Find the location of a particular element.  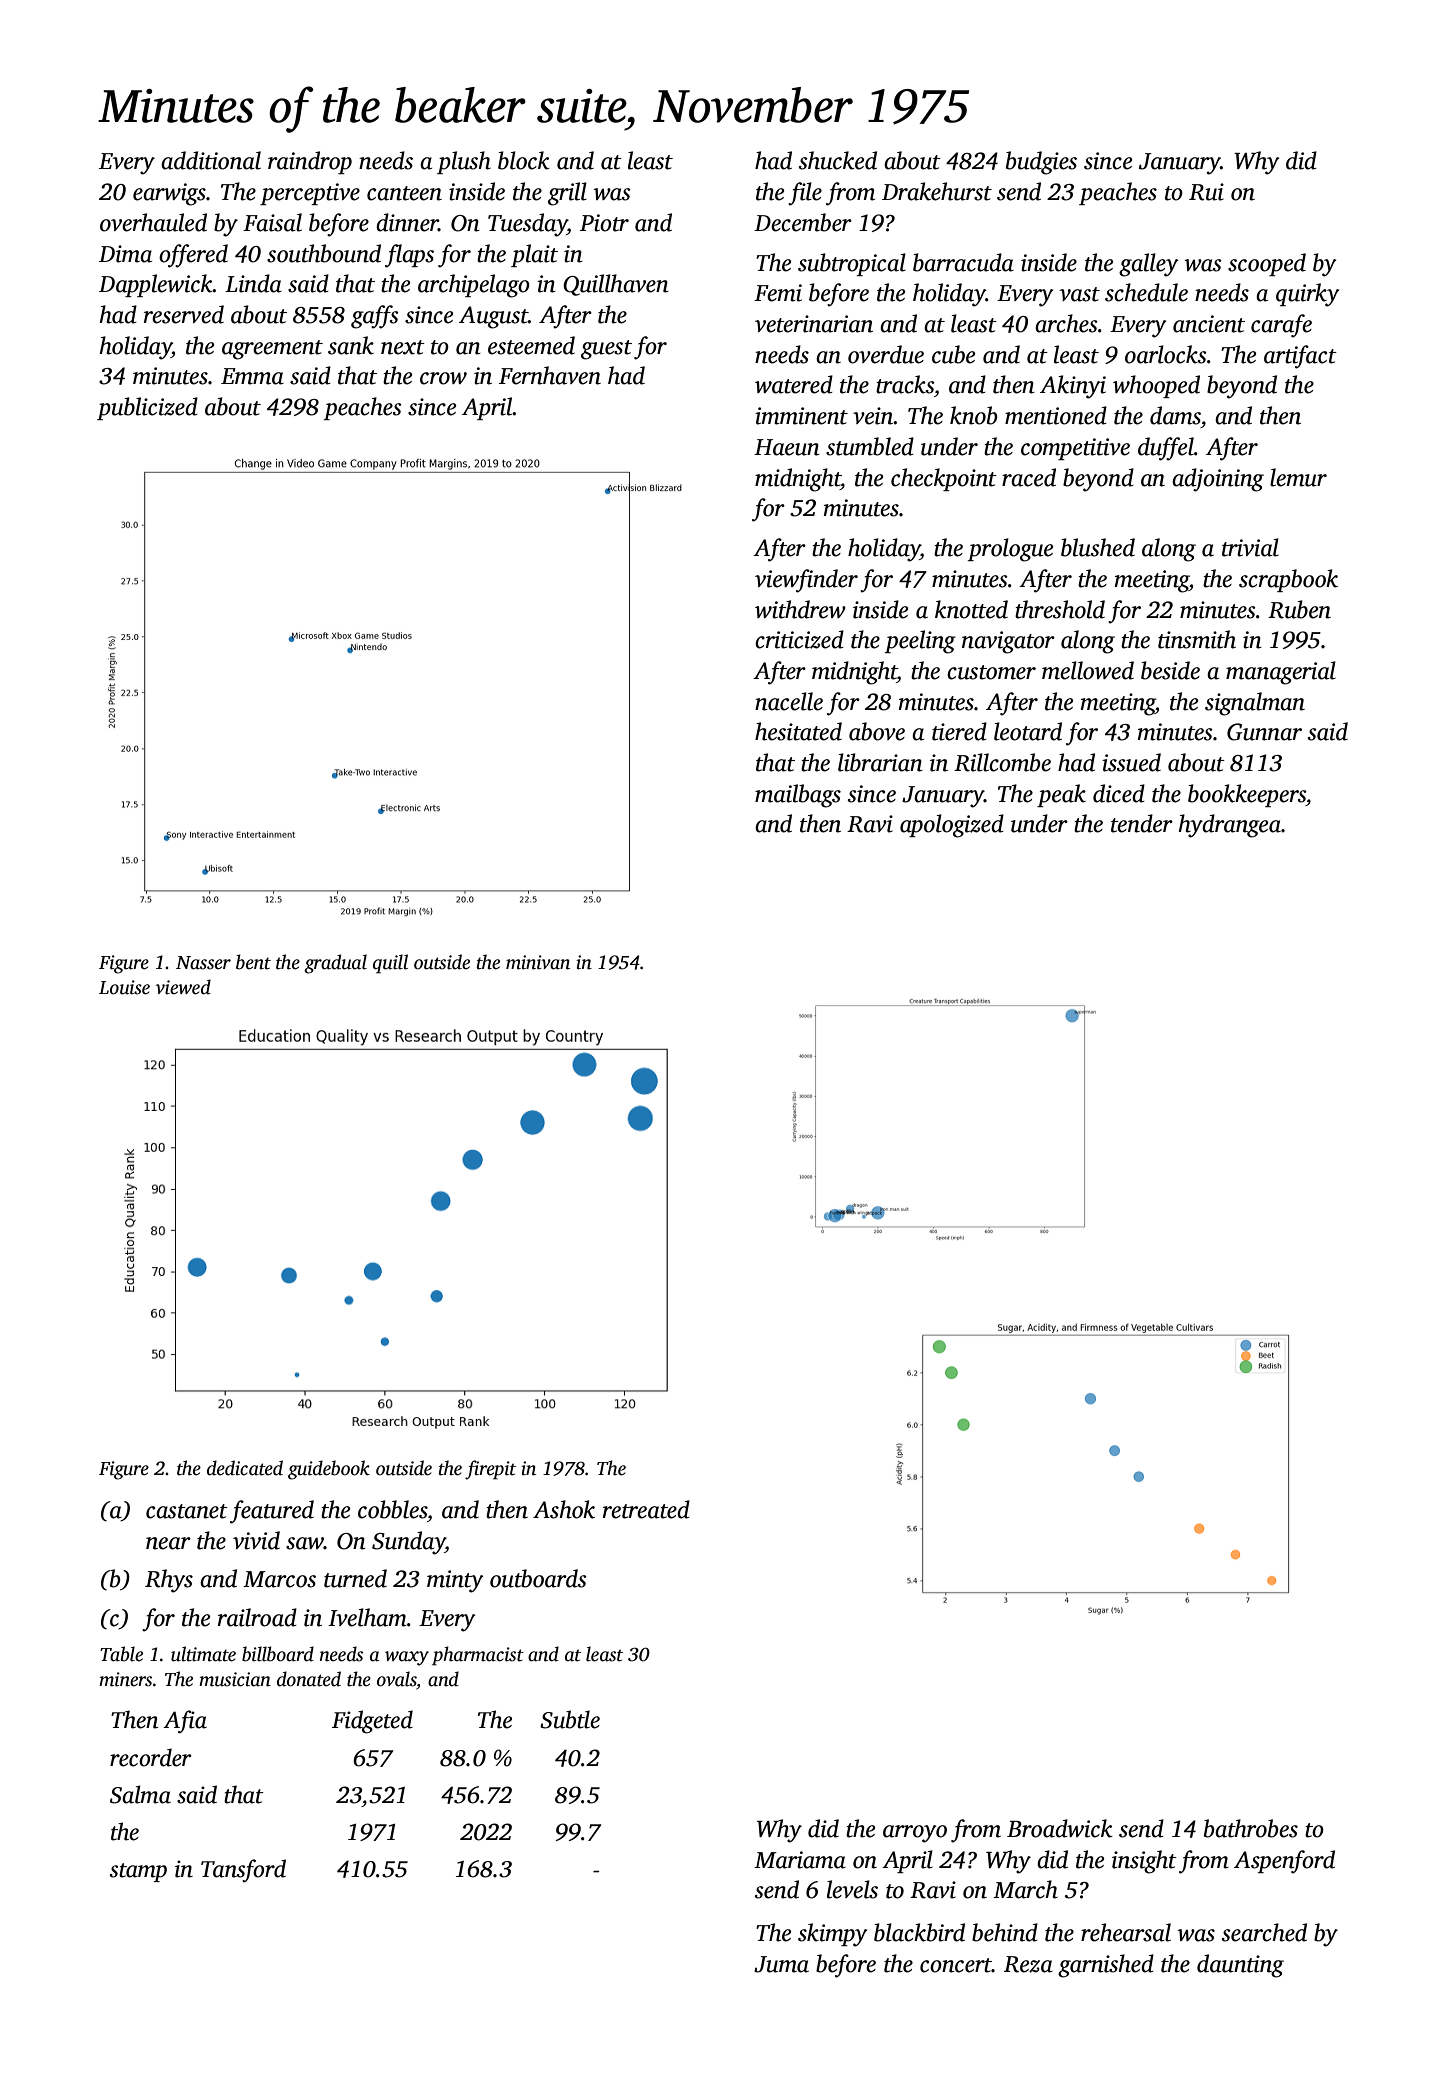

shucked is located at coordinates (838, 160).
